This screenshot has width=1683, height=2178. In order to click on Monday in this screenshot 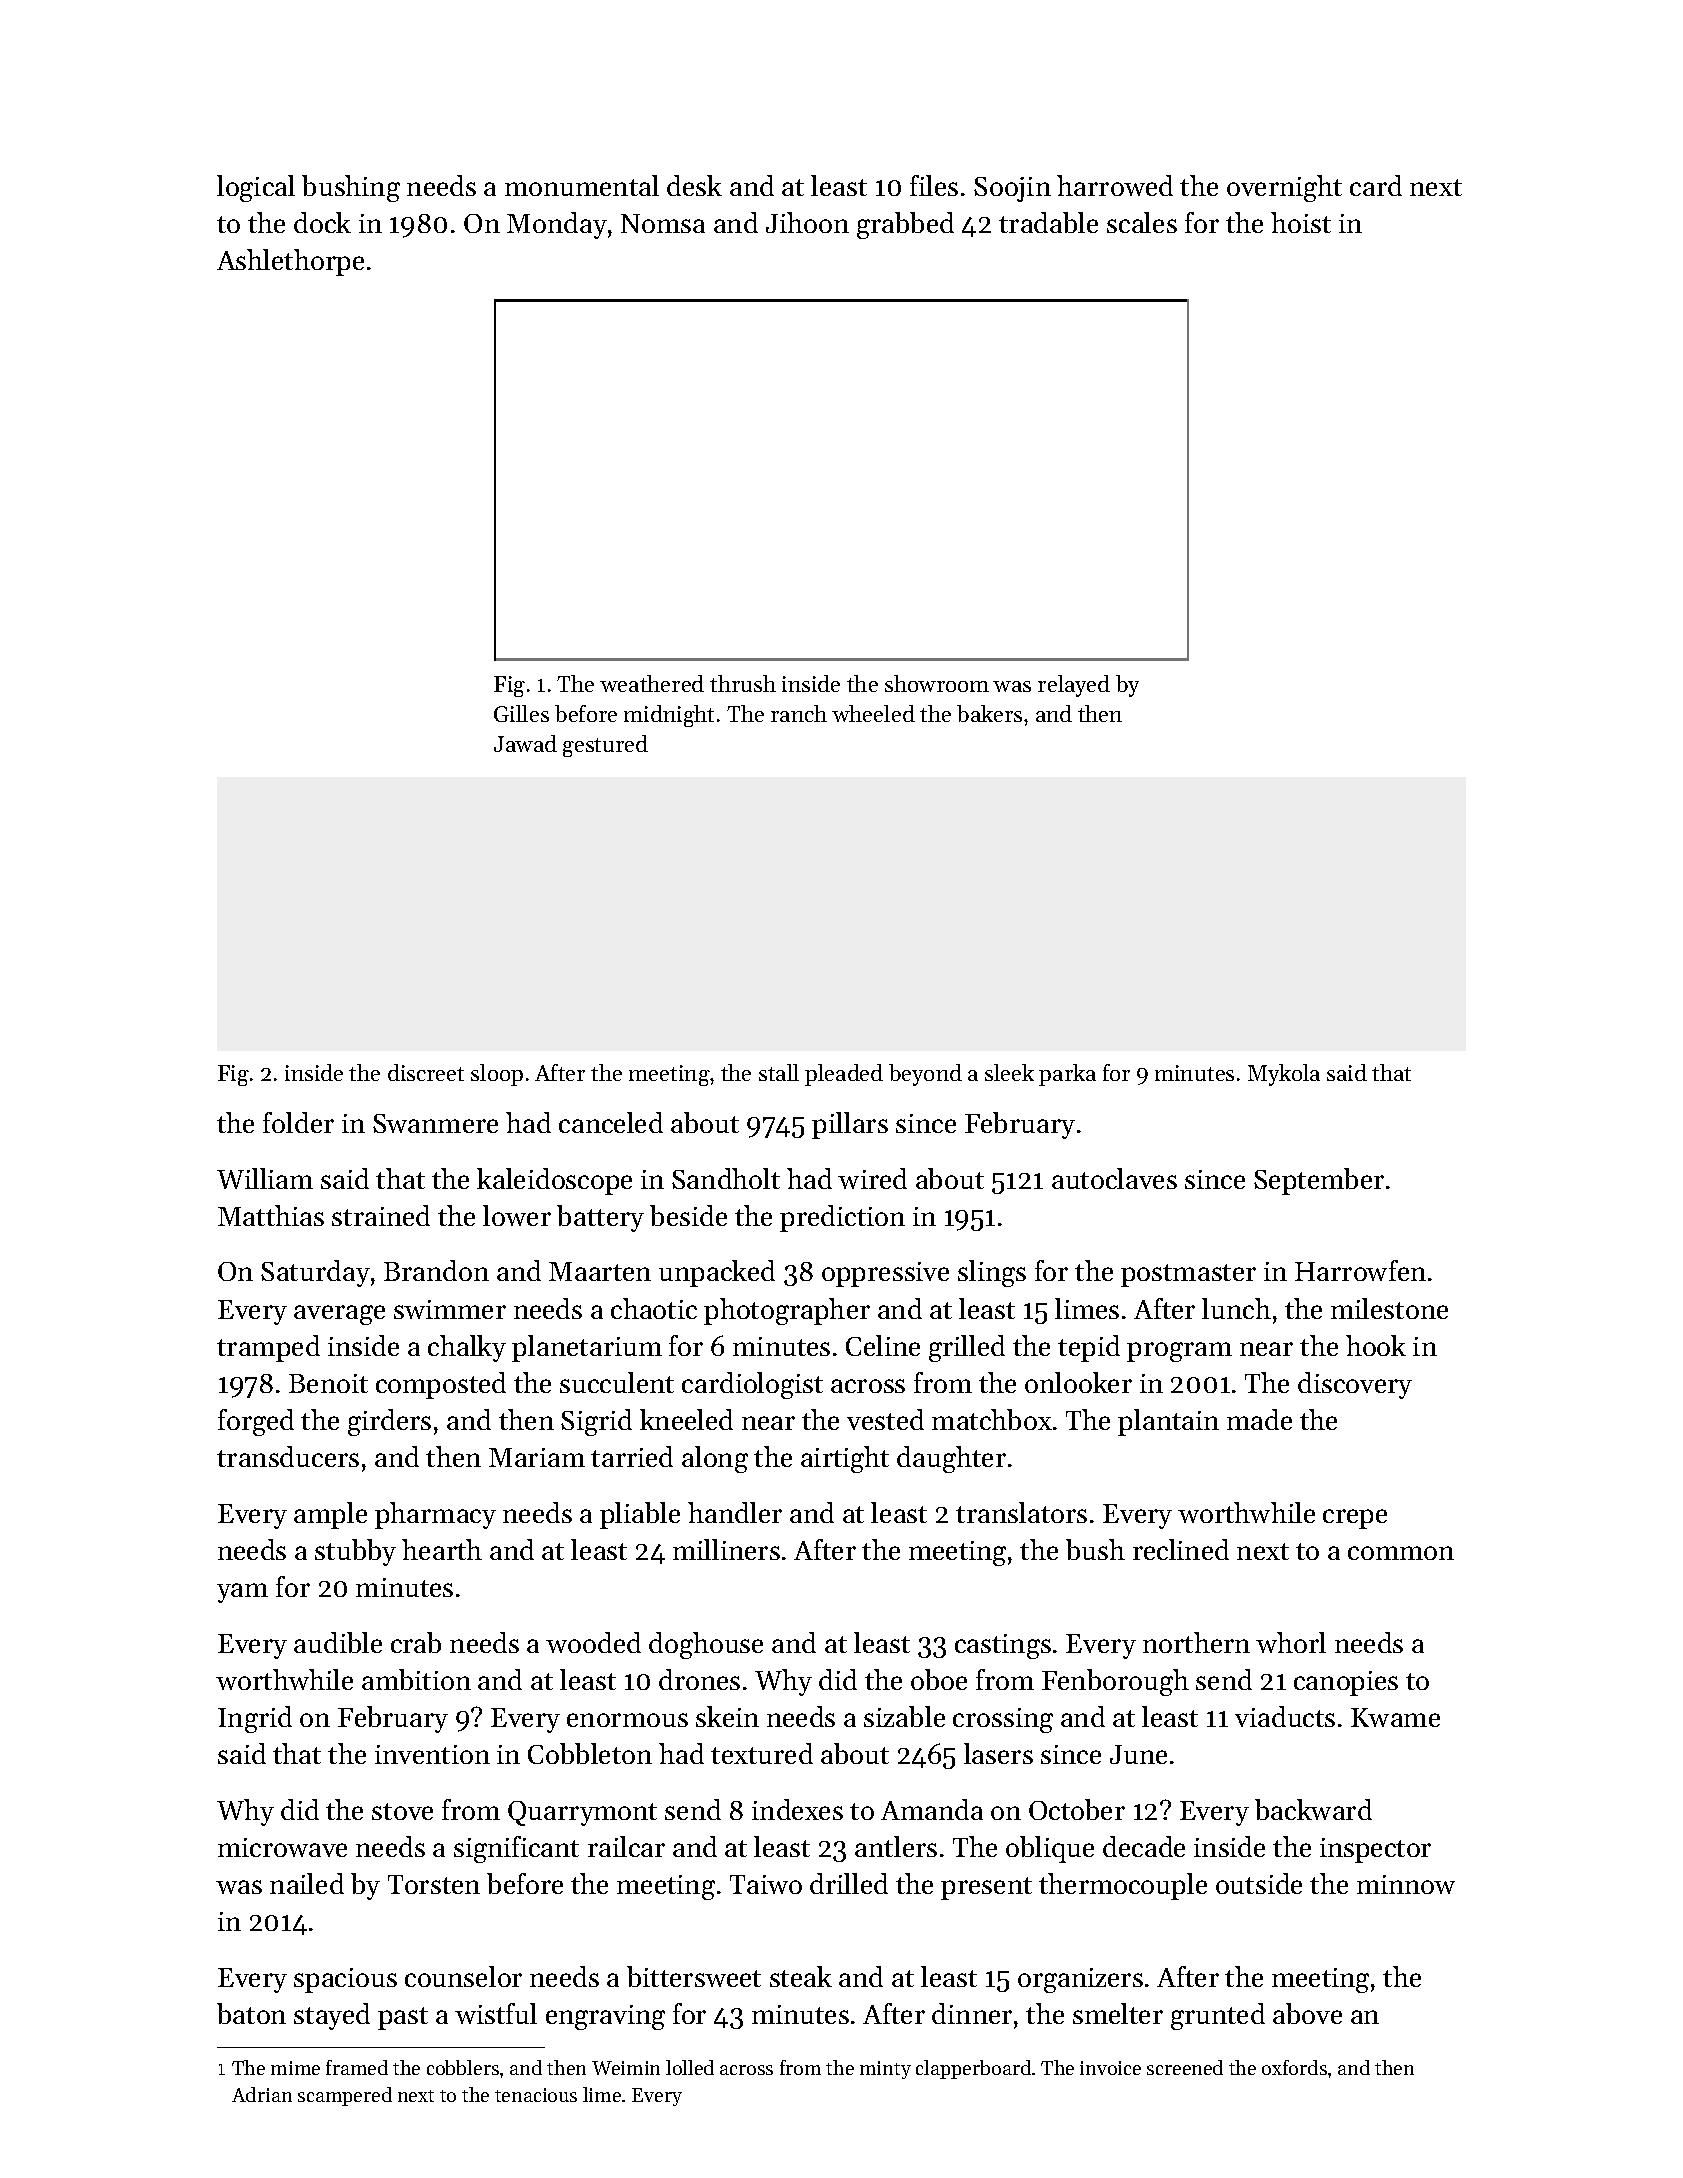, I will do `click(557, 225)`.
